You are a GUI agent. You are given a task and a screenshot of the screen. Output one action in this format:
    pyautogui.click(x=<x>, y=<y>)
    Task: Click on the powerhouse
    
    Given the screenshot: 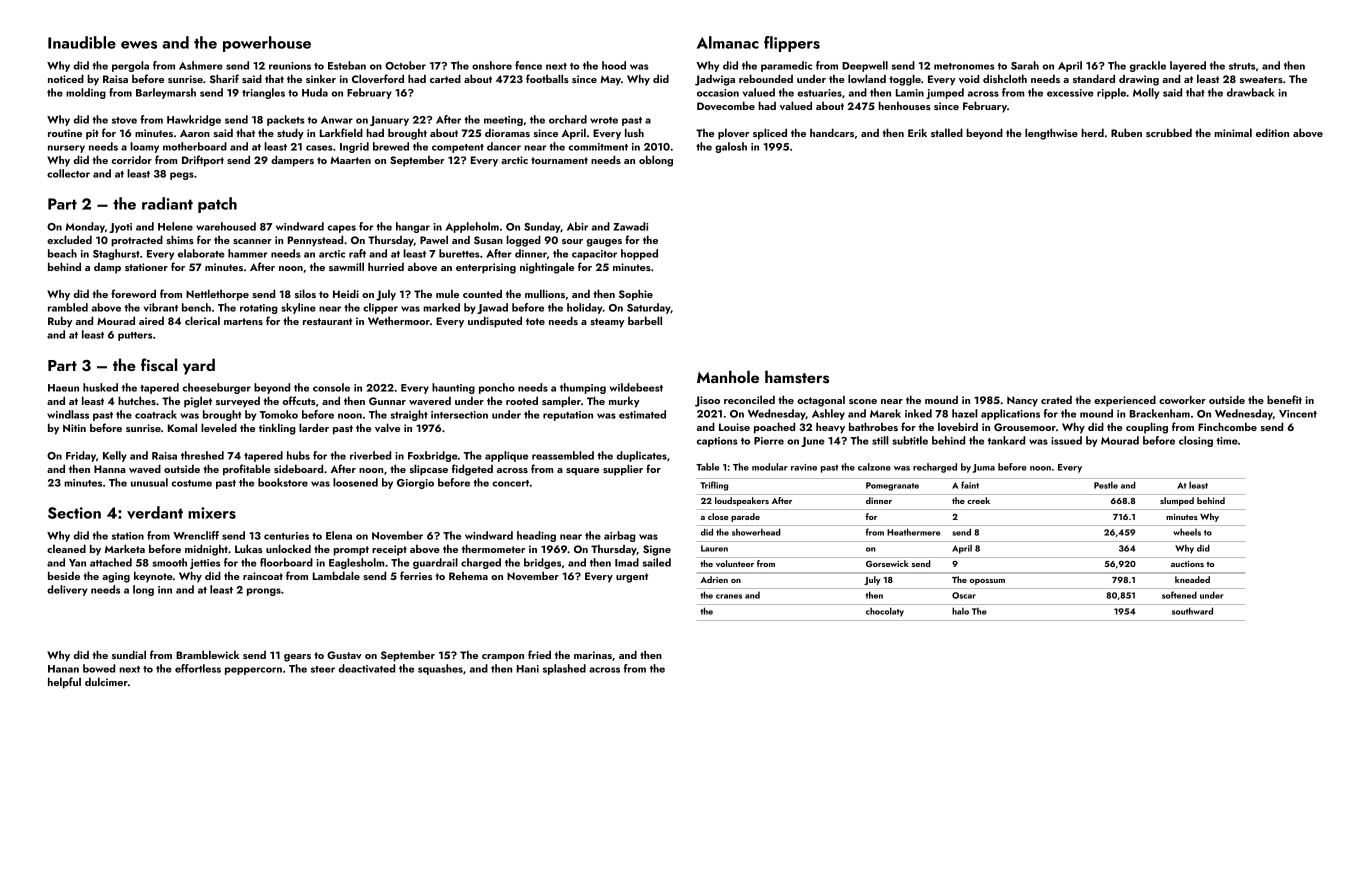 What is the action you would take?
    pyautogui.click(x=267, y=44)
